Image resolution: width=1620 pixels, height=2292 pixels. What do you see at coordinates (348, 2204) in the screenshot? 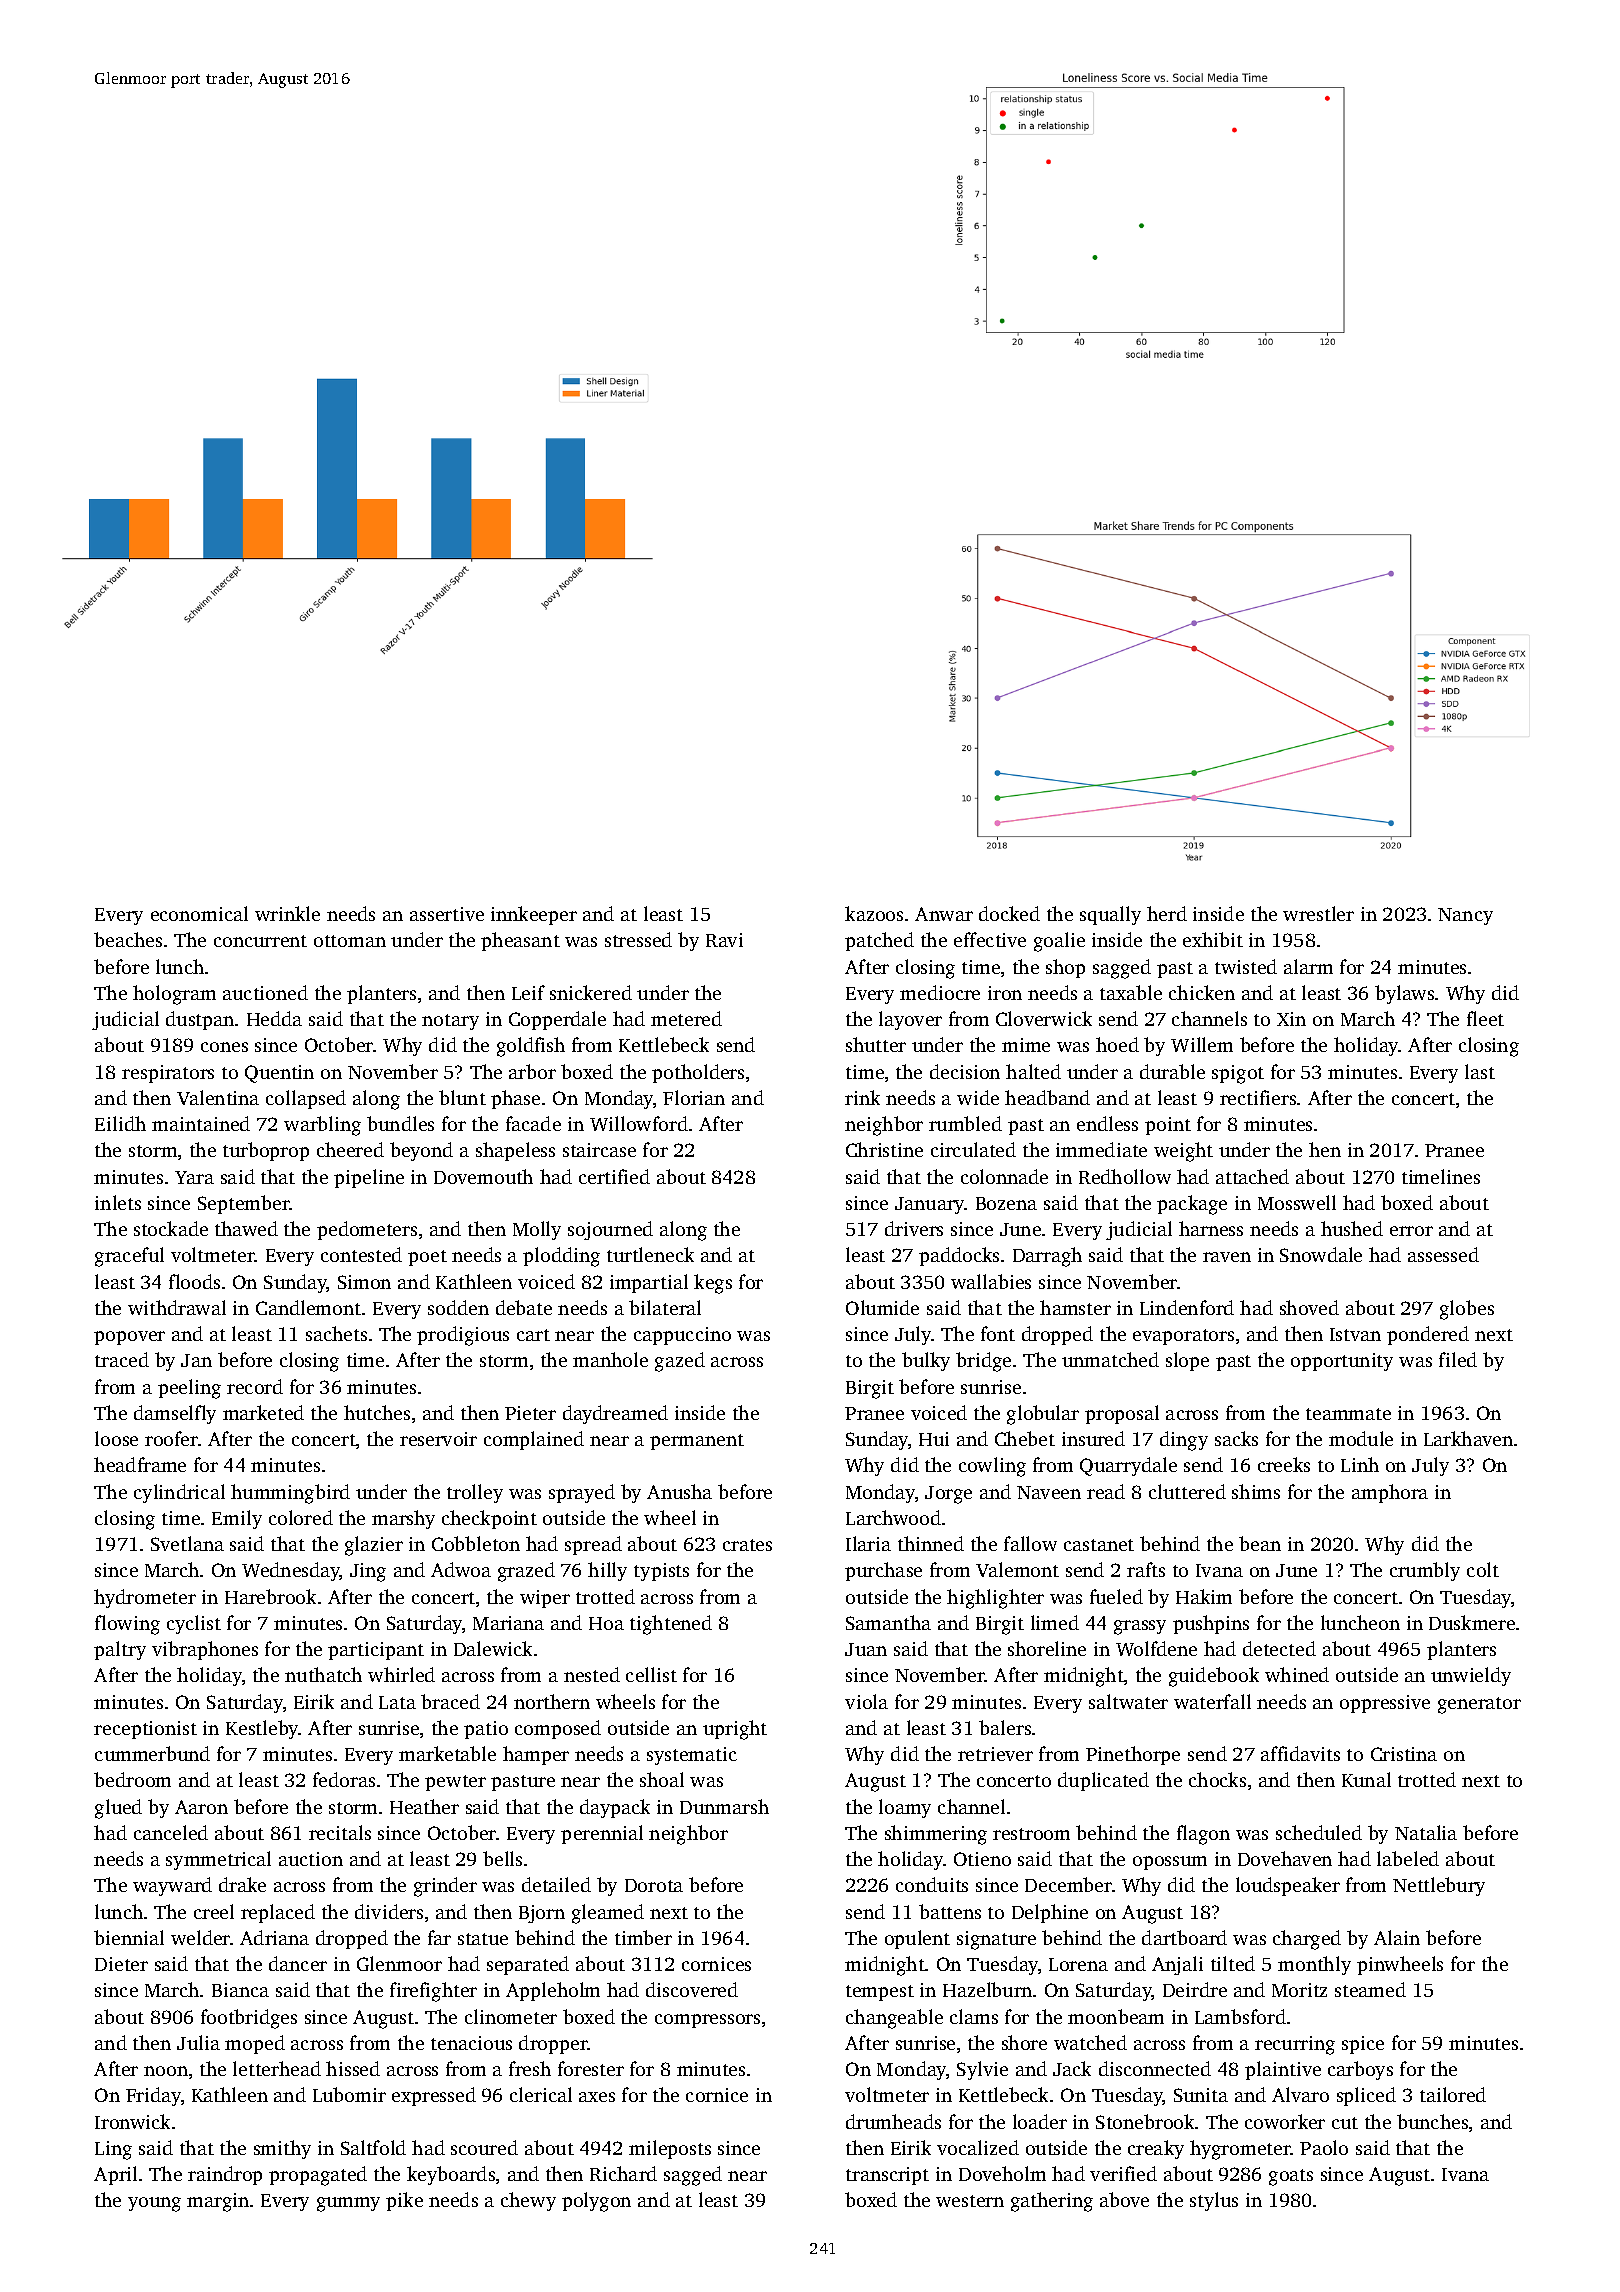
I see `gummy` at bounding box center [348, 2204].
